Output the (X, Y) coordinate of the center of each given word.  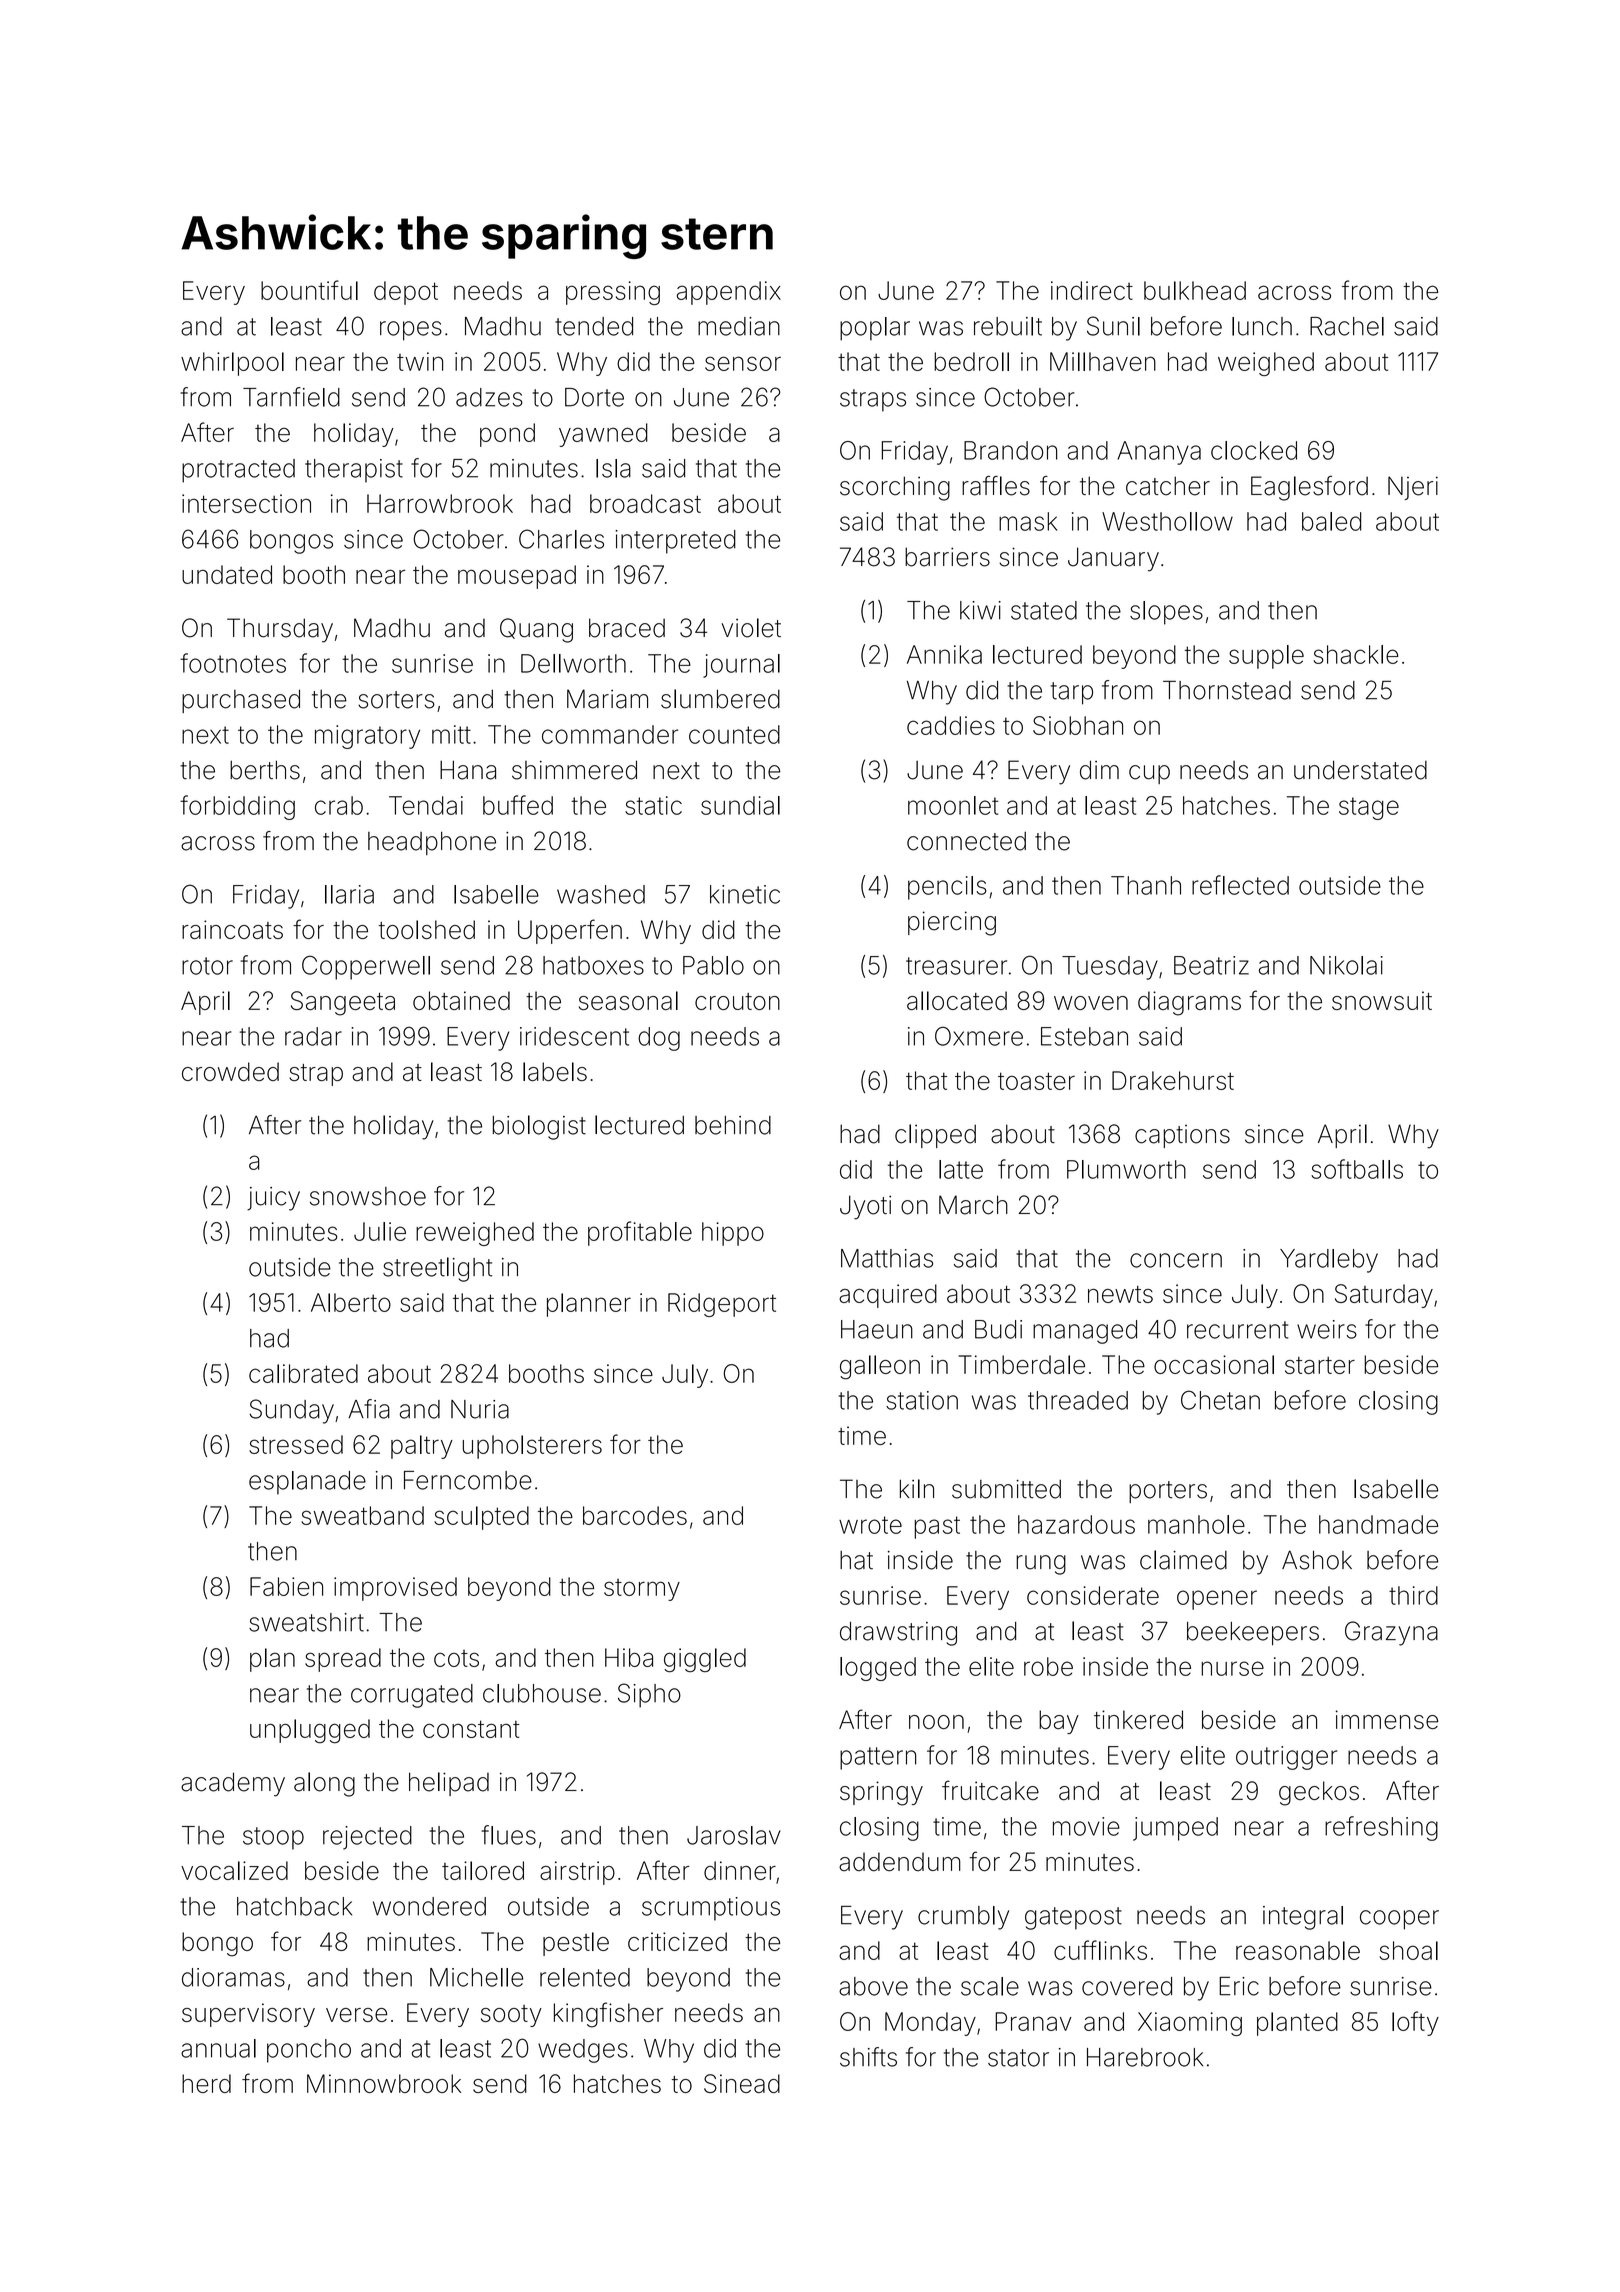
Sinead (742, 2083)
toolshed (427, 929)
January (1113, 559)
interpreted (675, 542)
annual (218, 2048)
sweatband (362, 1515)
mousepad (517, 577)
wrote (870, 1525)
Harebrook (1145, 2057)
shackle (1356, 654)
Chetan (1220, 1400)
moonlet (953, 805)
